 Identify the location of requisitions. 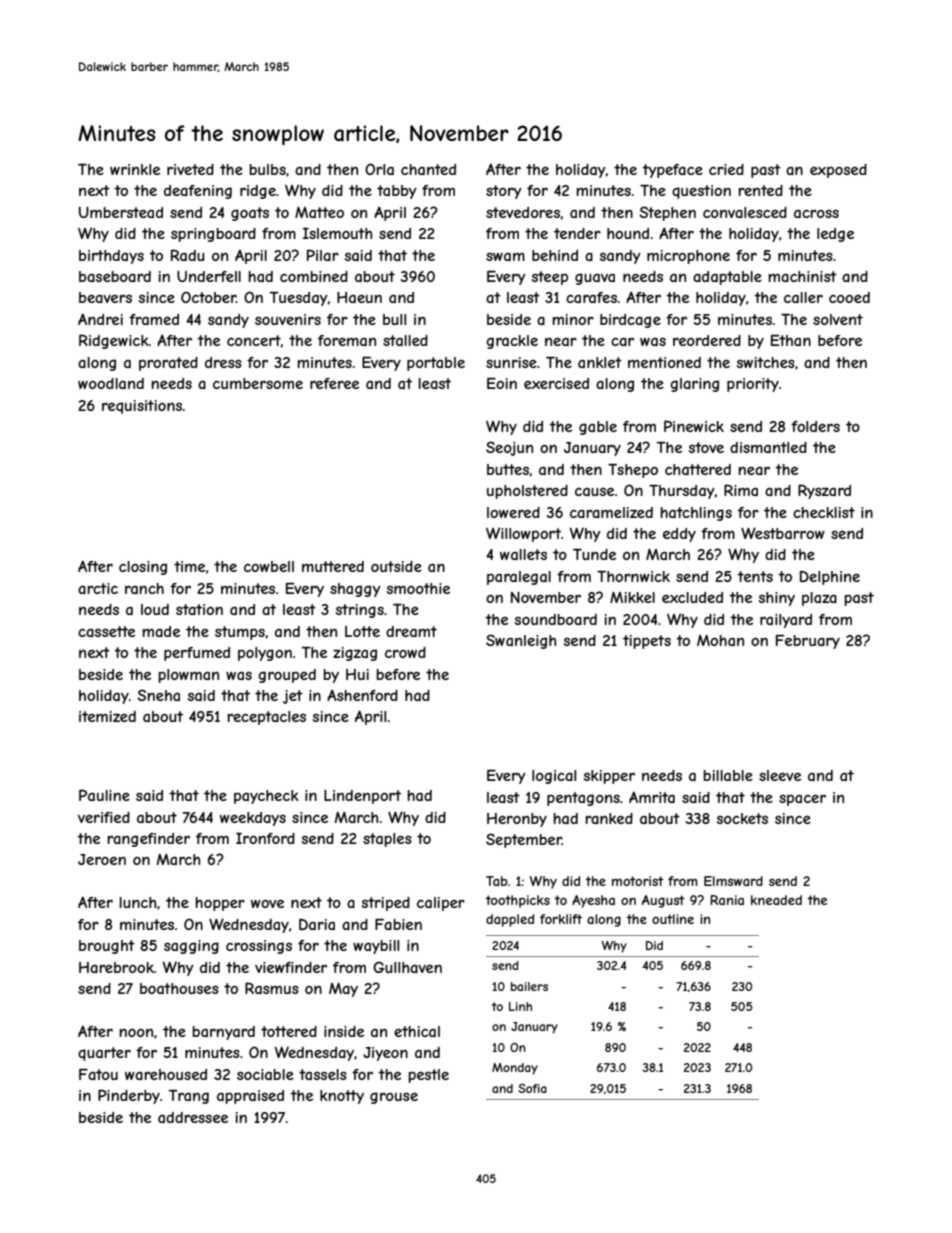
(142, 407).
